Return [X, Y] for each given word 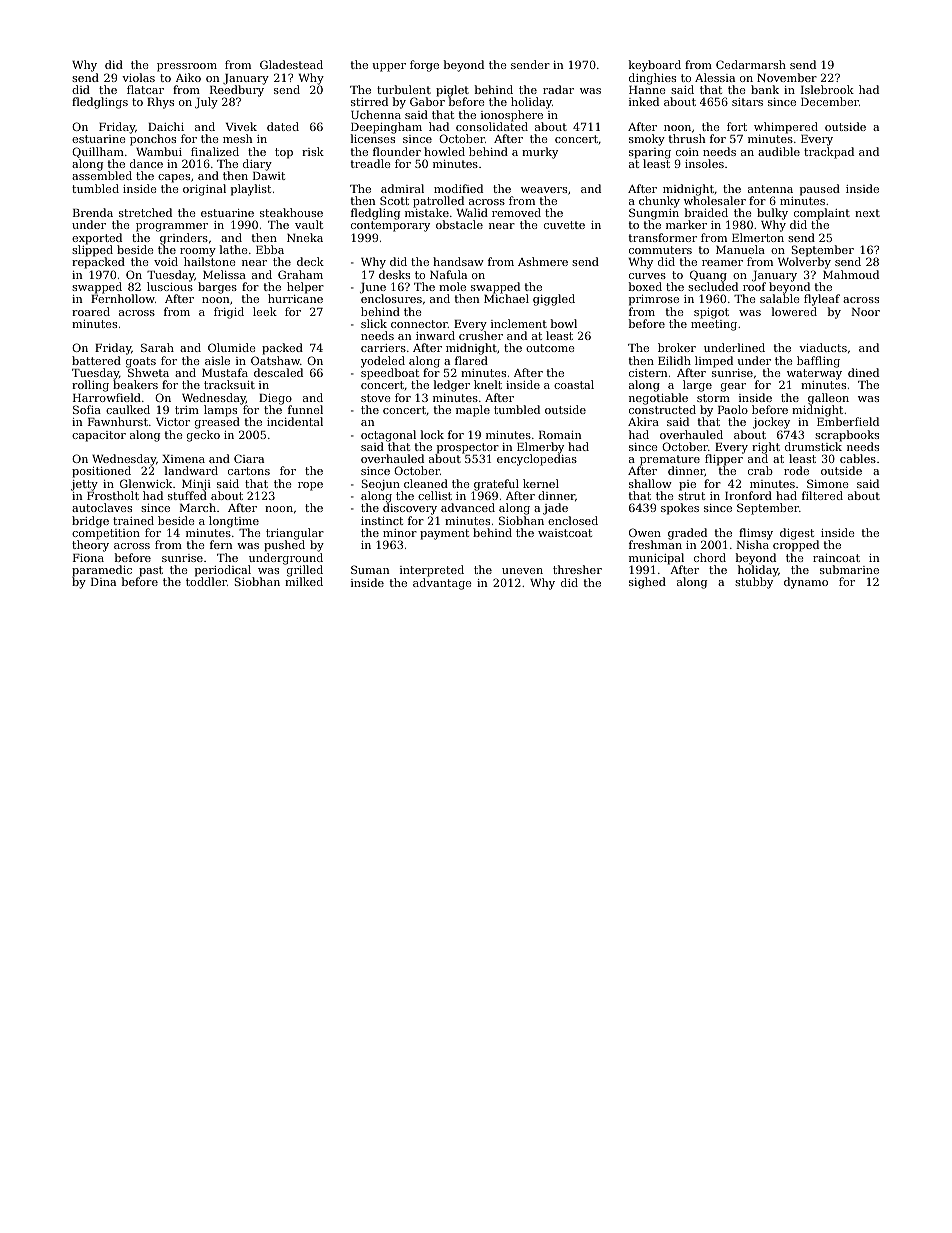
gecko [203, 436]
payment [444, 534]
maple [473, 411]
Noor [865, 312]
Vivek [241, 126]
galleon [828, 399]
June [373, 288]
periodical [223, 571]
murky [540, 153]
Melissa [224, 274]
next [867, 213]
